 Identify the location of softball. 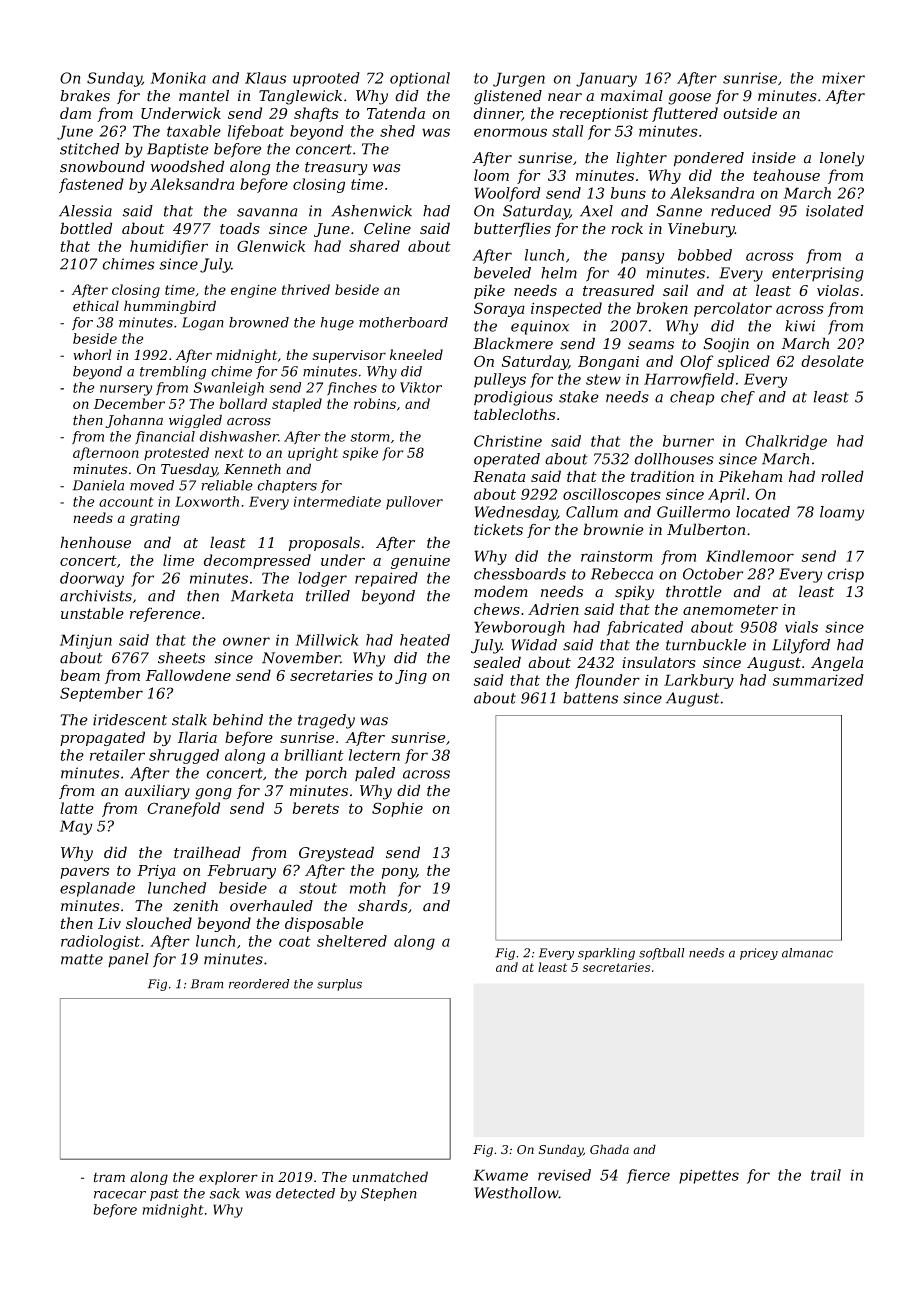
(662, 954).
